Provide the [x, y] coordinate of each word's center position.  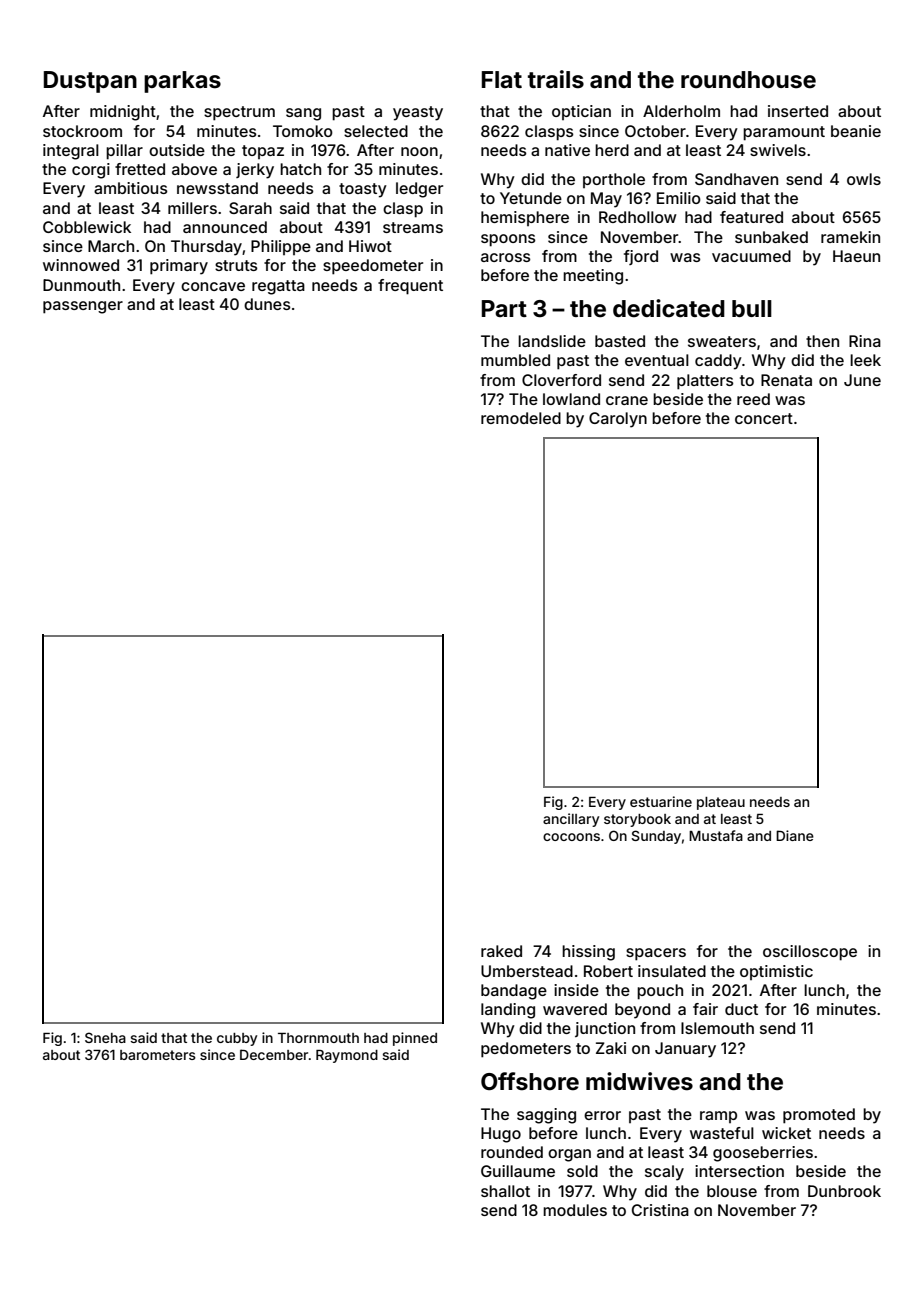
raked [501, 951]
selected [376, 131]
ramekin [850, 237]
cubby [237, 1039]
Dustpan [90, 82]
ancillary [571, 820]
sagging [546, 1116]
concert [764, 418]
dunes [267, 304]
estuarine [661, 801]
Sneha [105, 1037]
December [274, 1054]
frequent [410, 287]
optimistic [776, 972]
